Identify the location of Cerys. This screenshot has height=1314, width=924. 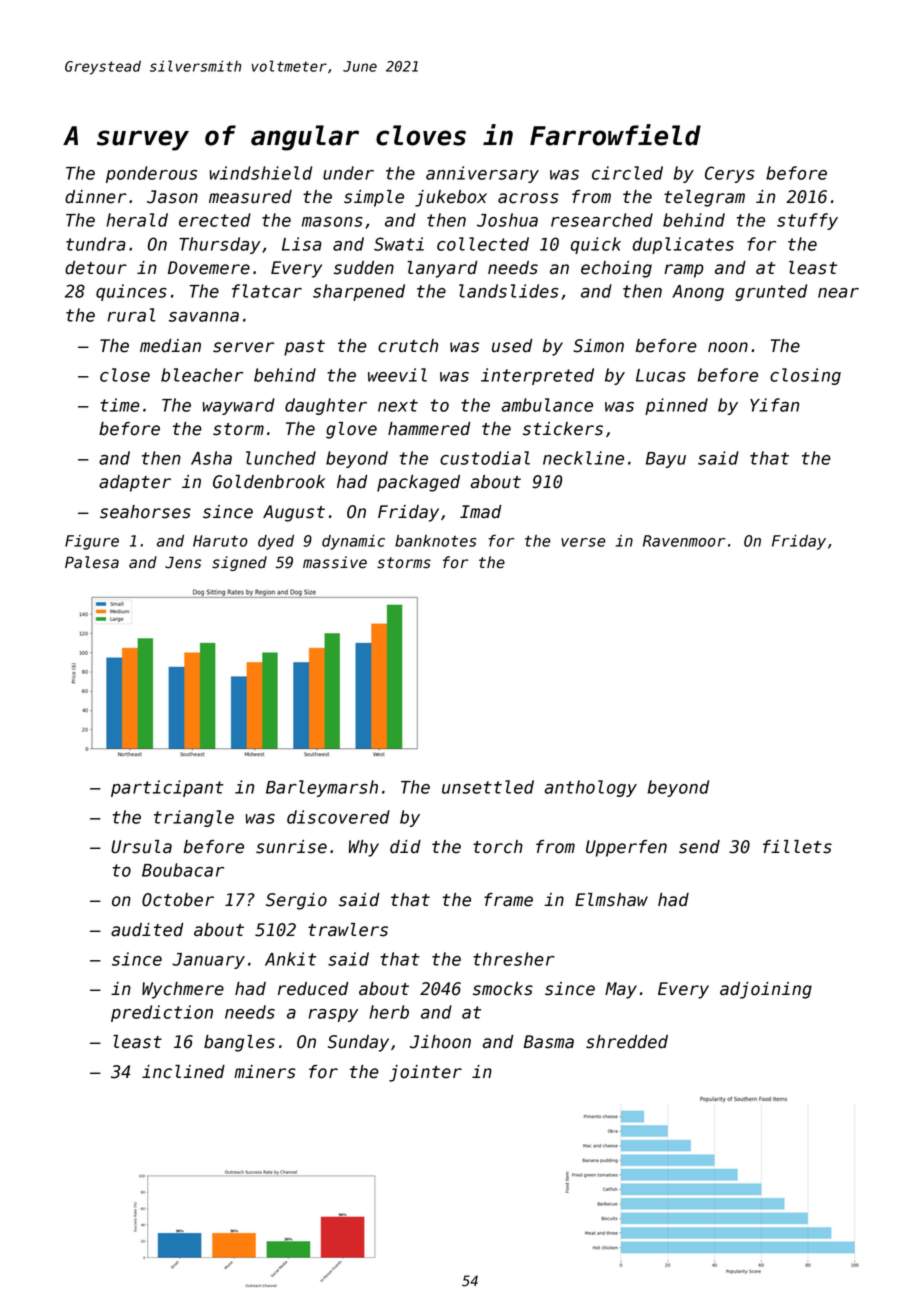
(729, 174).
